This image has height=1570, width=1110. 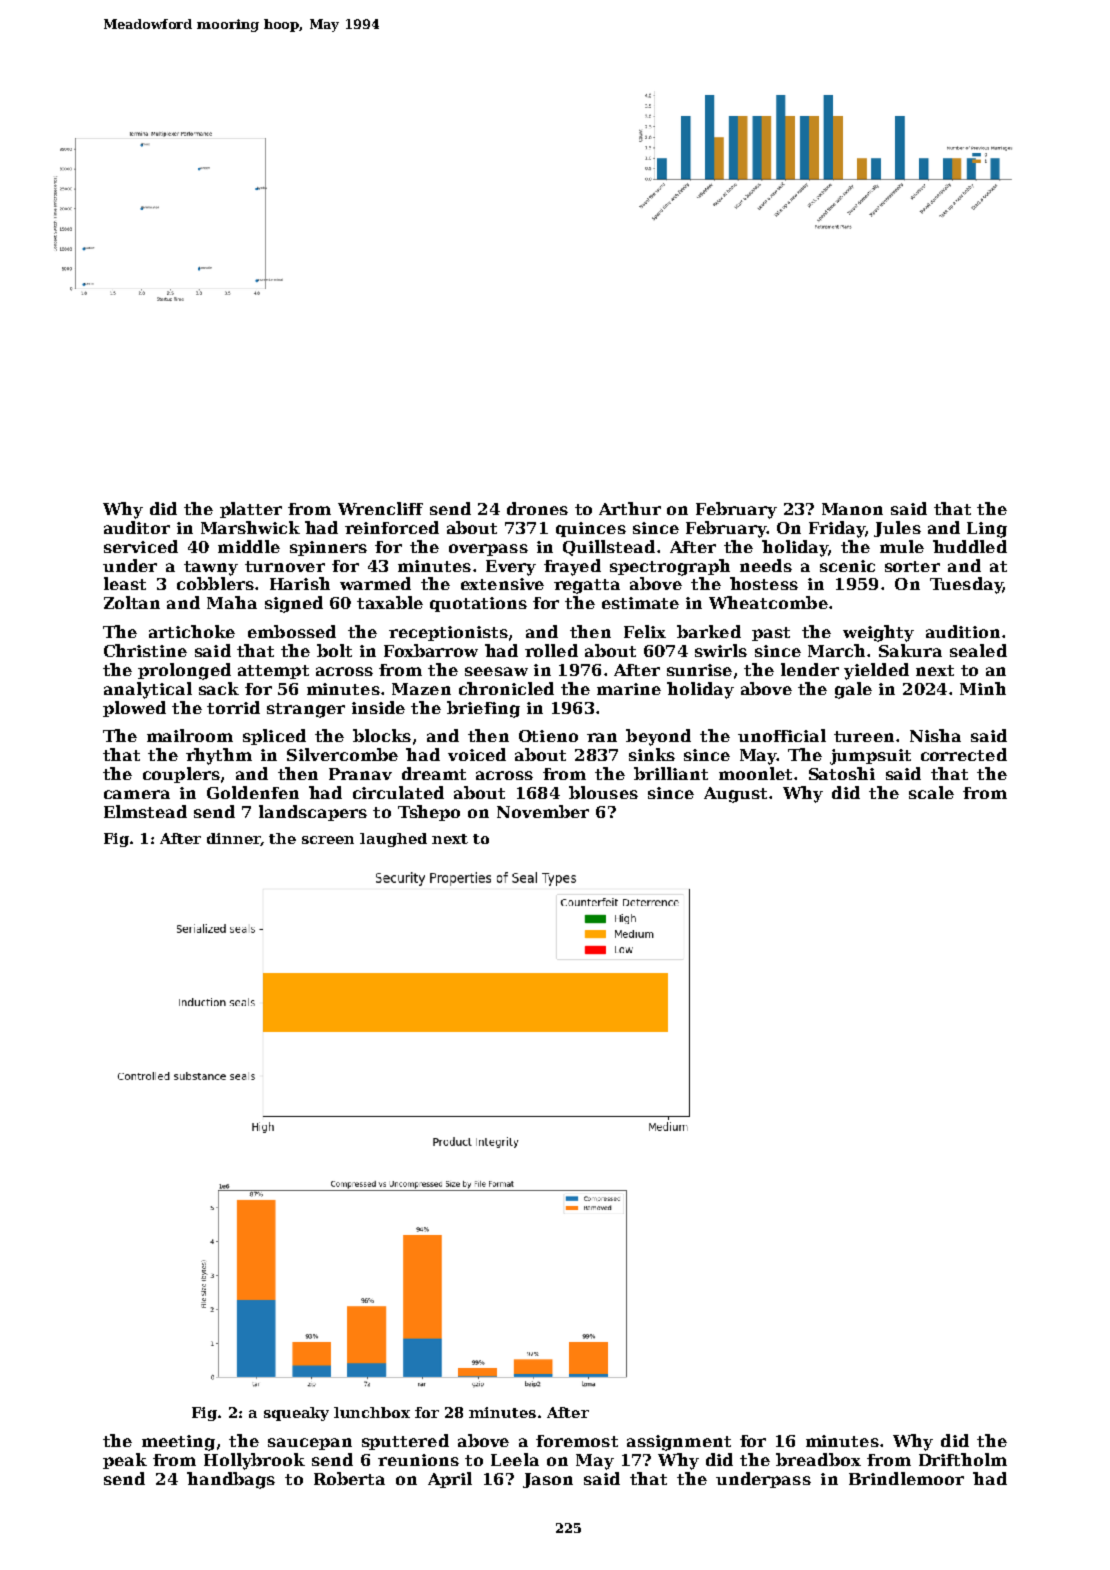 What do you see at coordinates (591, 529) in the image?
I see `quinces` at bounding box center [591, 529].
